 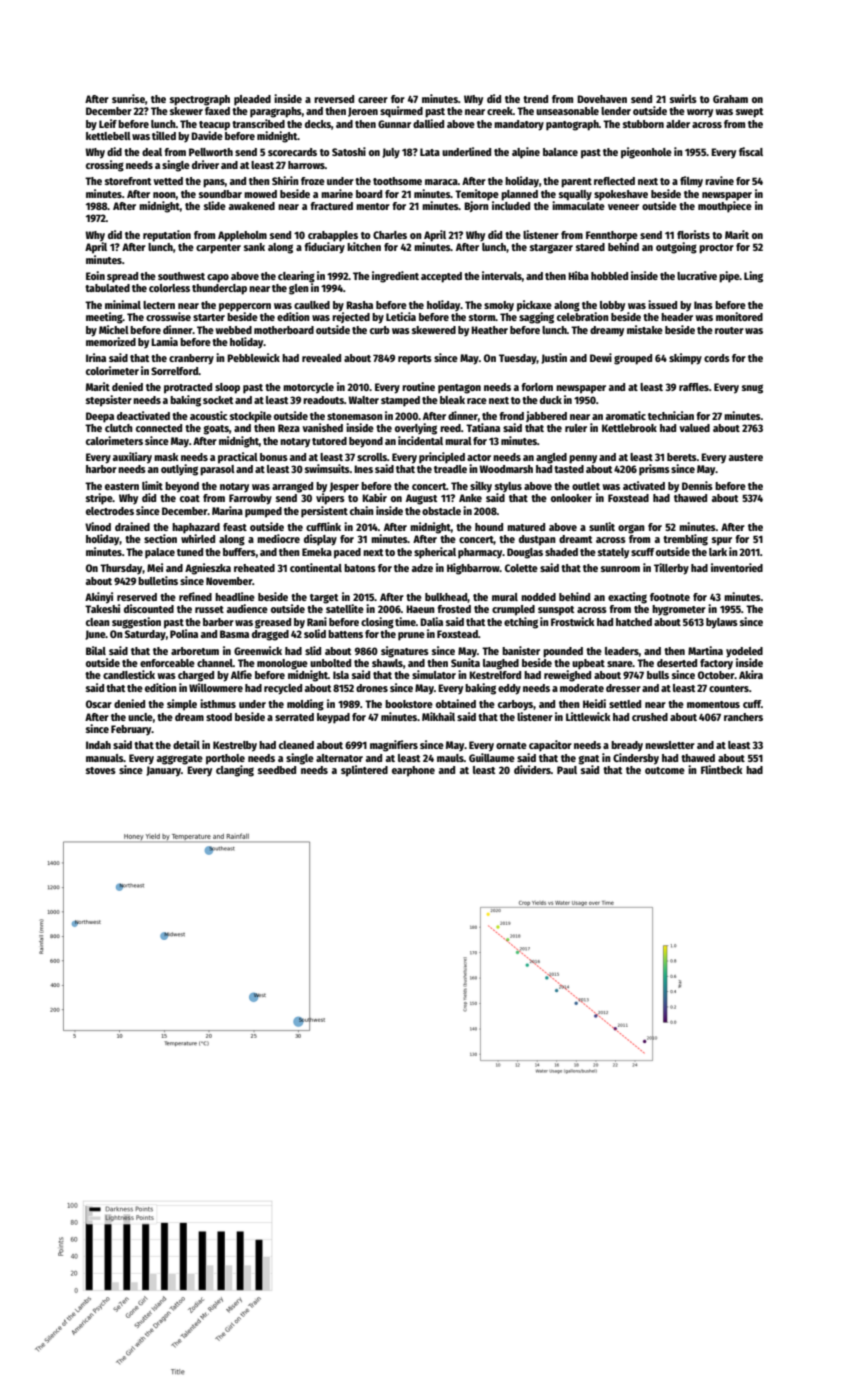 I want to click on mask, so click(x=166, y=457).
